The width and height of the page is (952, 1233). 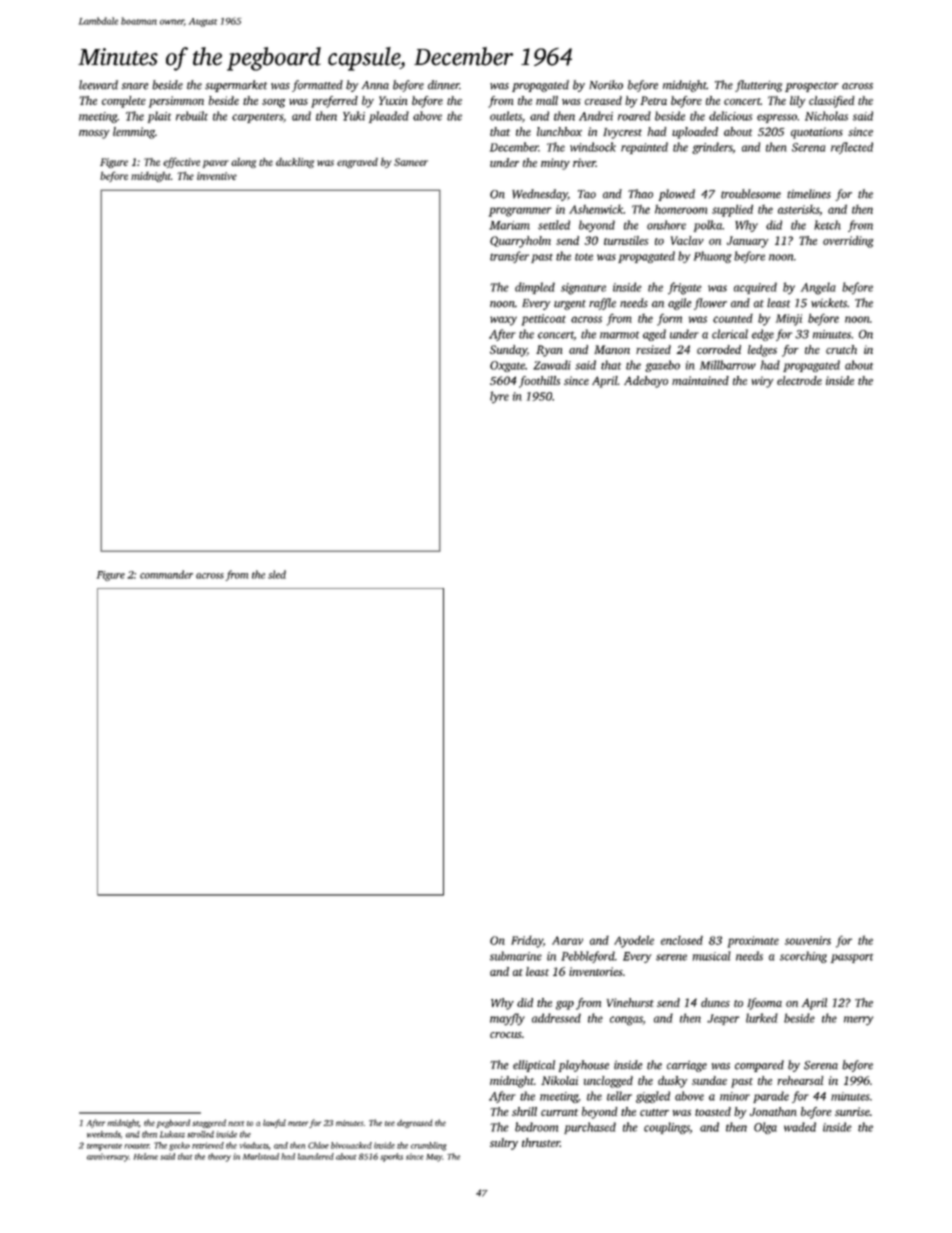 What do you see at coordinates (588, 957) in the page?
I see `Pebbleford` at bounding box center [588, 957].
